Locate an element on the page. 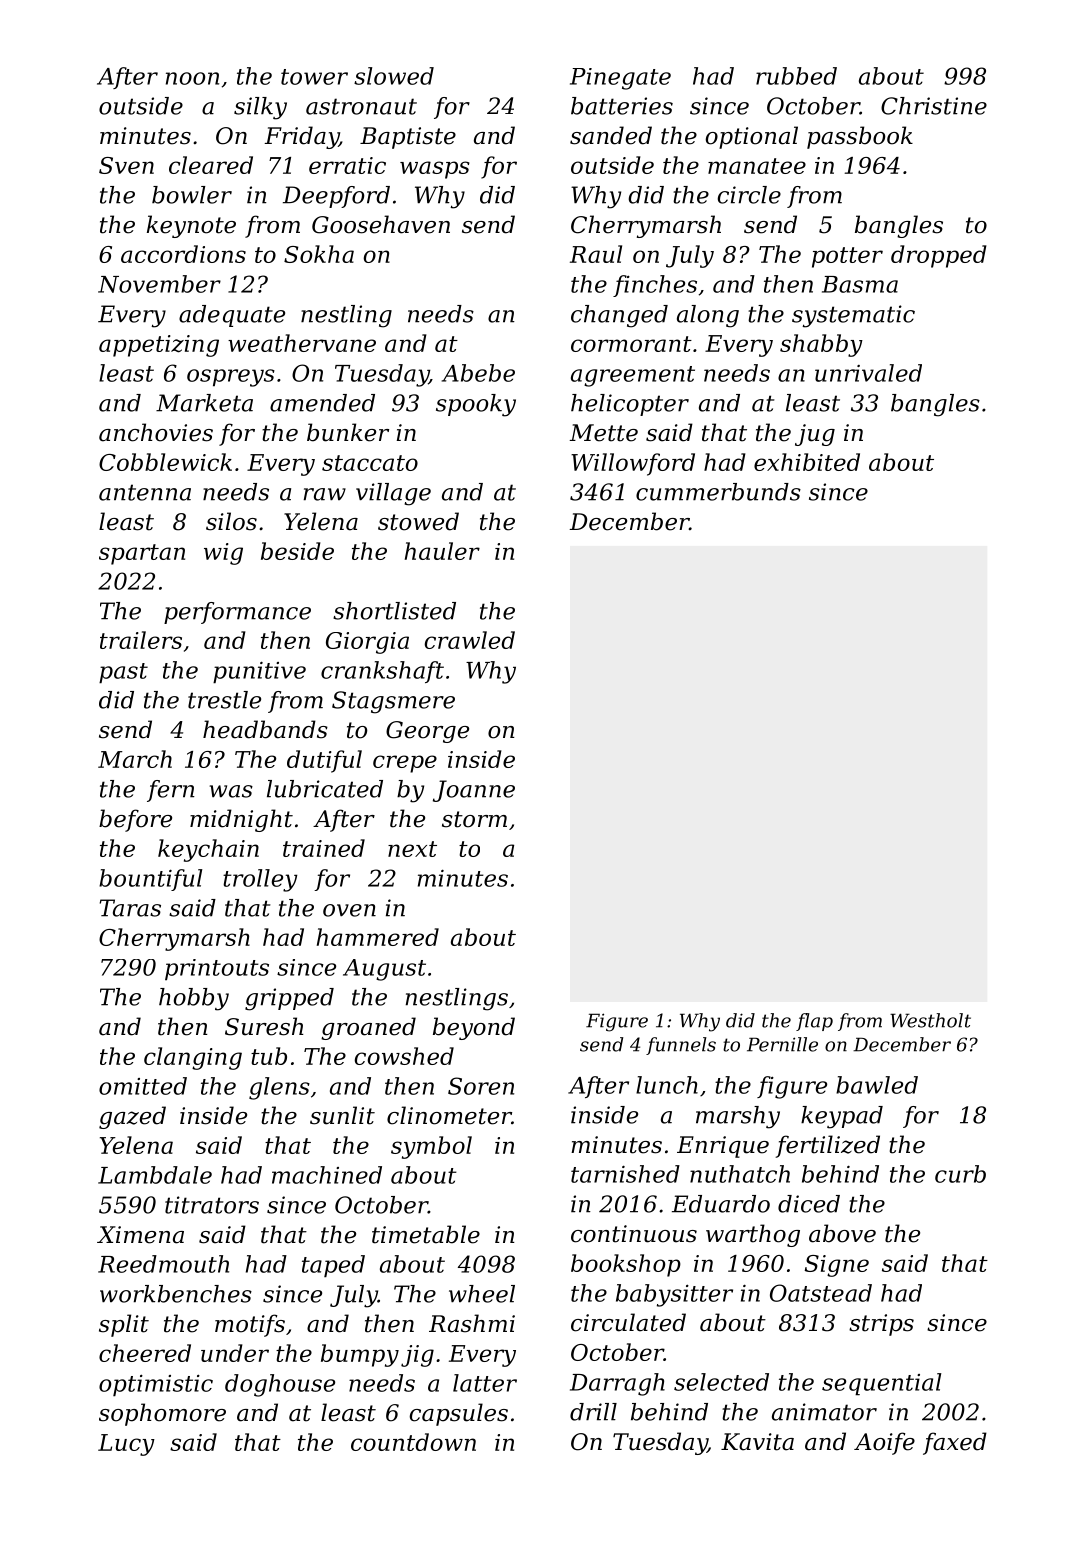 The height and width of the document is (1542, 1086). flap is located at coordinates (814, 1022).
